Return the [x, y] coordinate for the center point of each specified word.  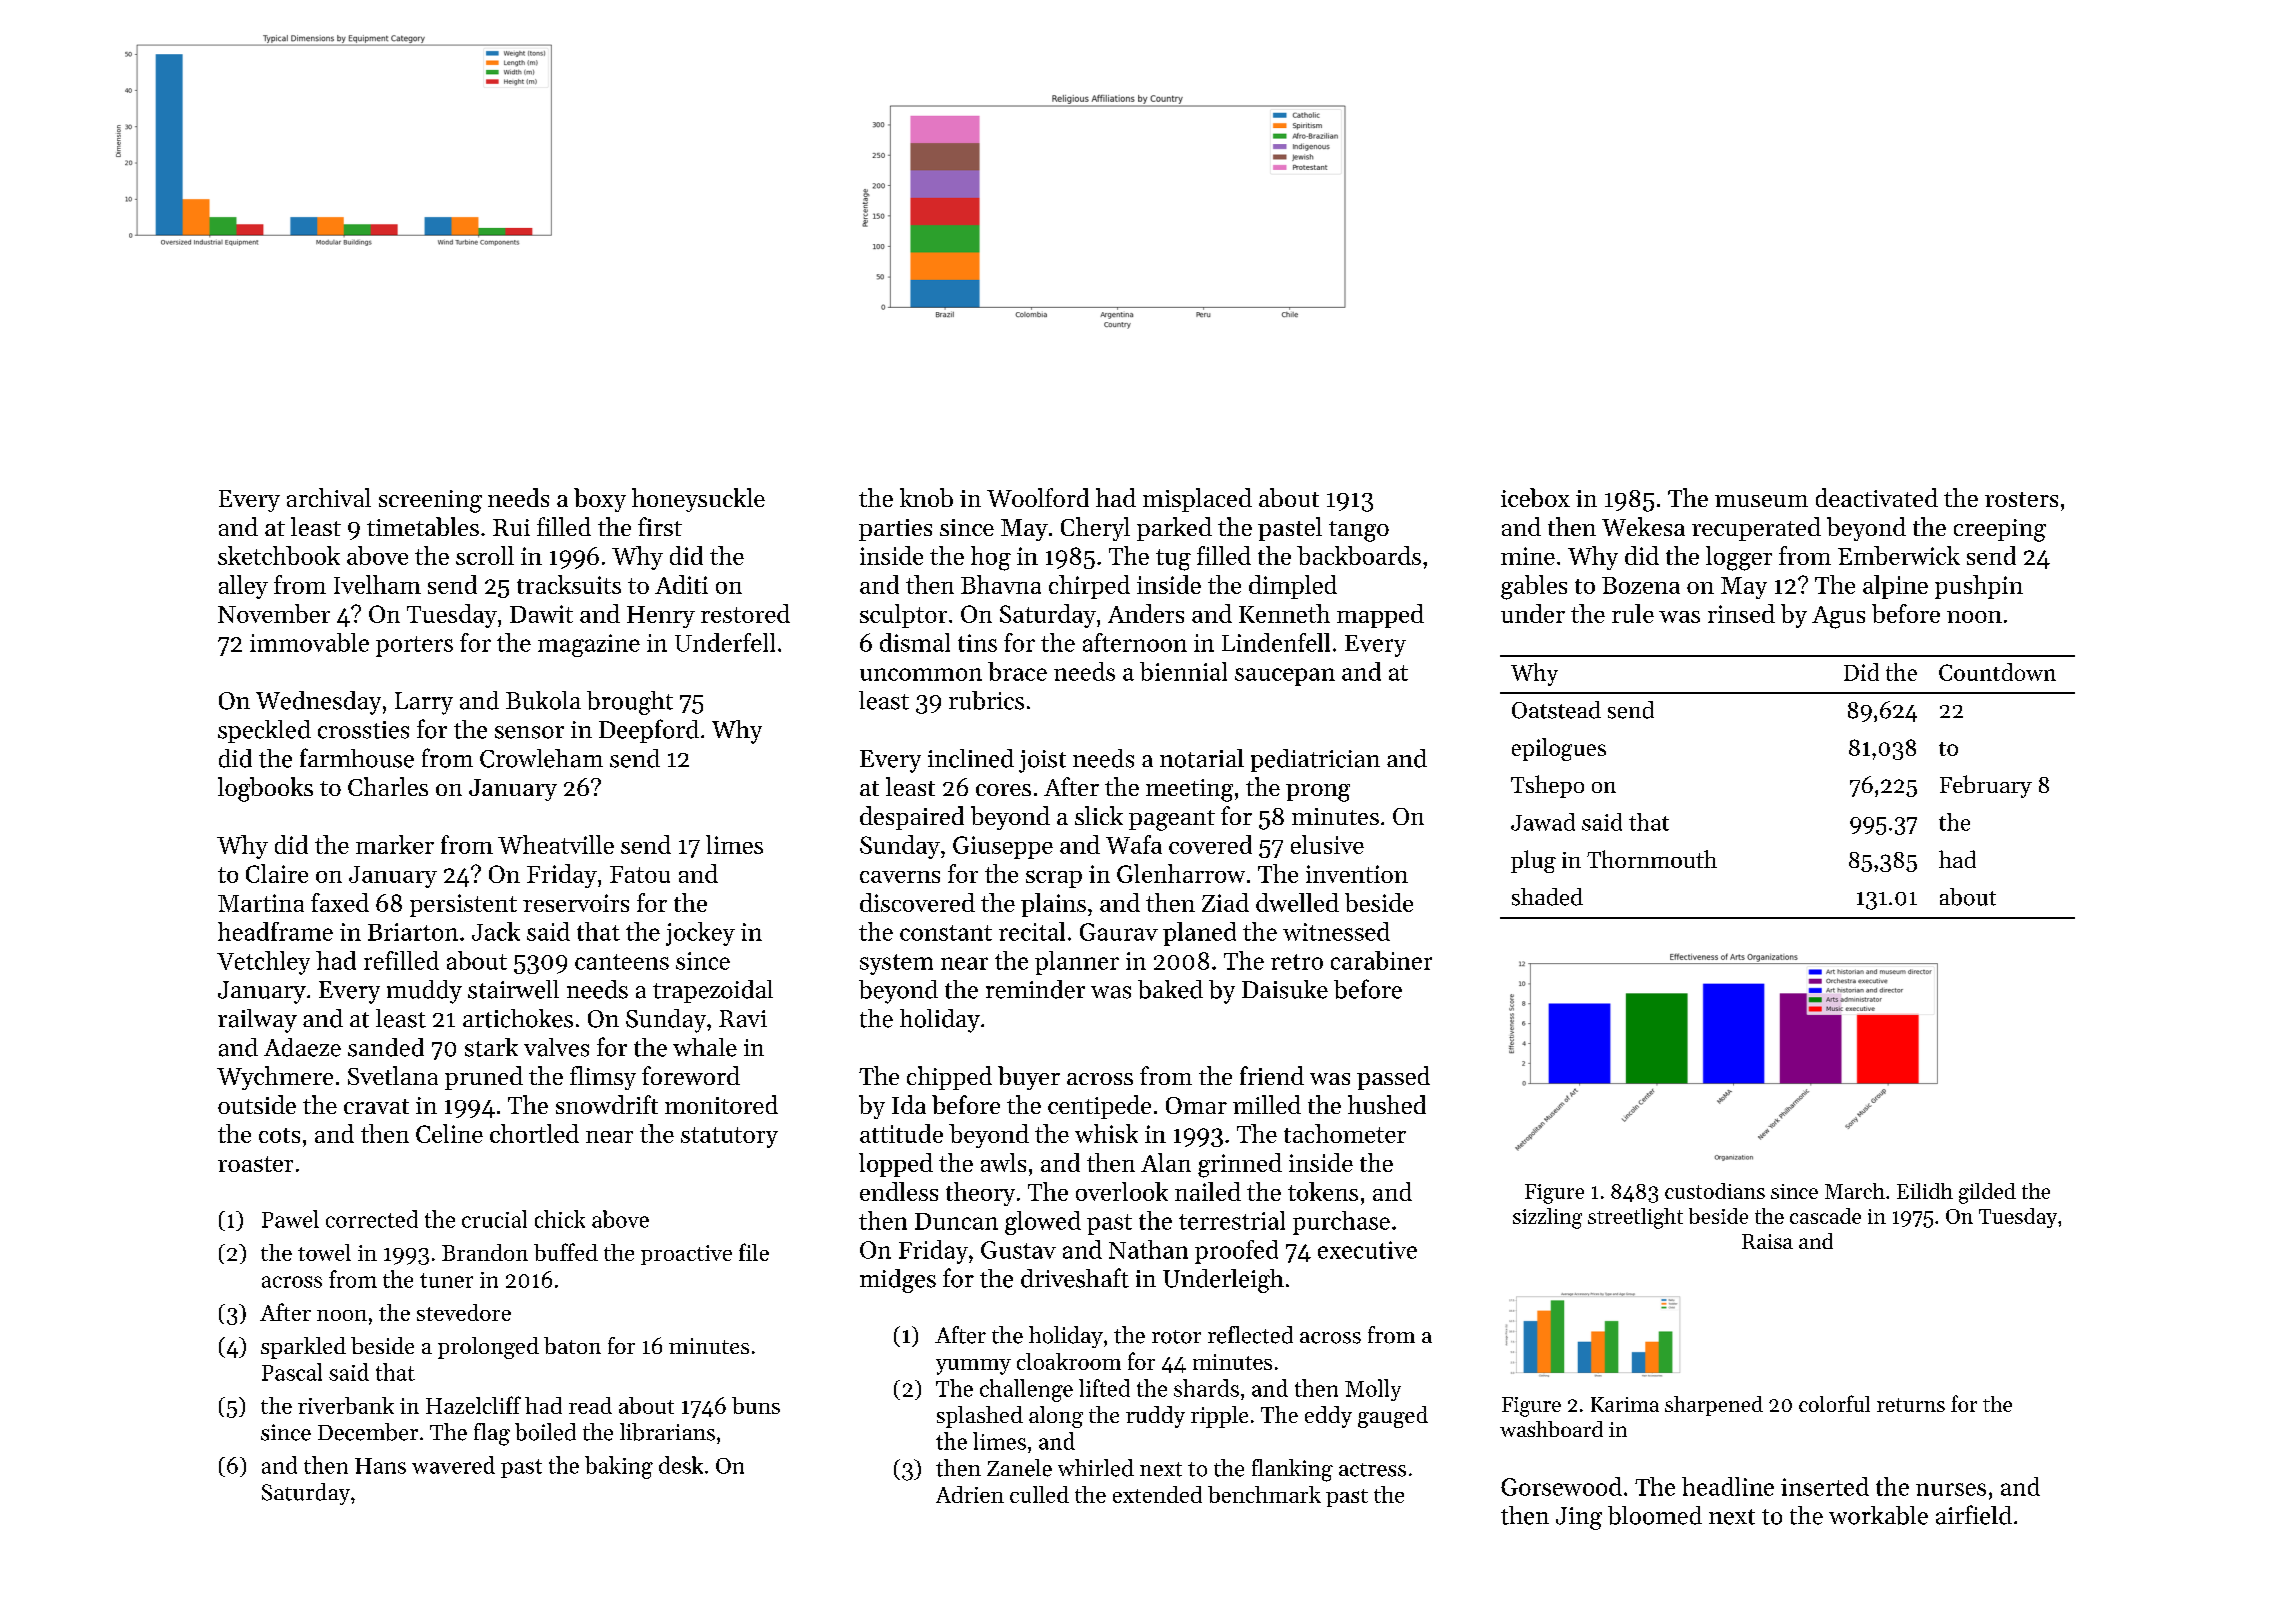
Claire [277, 873]
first [660, 526]
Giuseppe [1003, 847]
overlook [1122, 1191]
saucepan [1285, 677]
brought [630, 703]
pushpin [1979, 587]
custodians [1715, 1191]
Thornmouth [1652, 859]
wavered [453, 1465]
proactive [686, 1255]
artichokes [518, 1018]
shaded [1547, 897]
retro [1297, 962]
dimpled [1293, 587]
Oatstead [1556, 710]
